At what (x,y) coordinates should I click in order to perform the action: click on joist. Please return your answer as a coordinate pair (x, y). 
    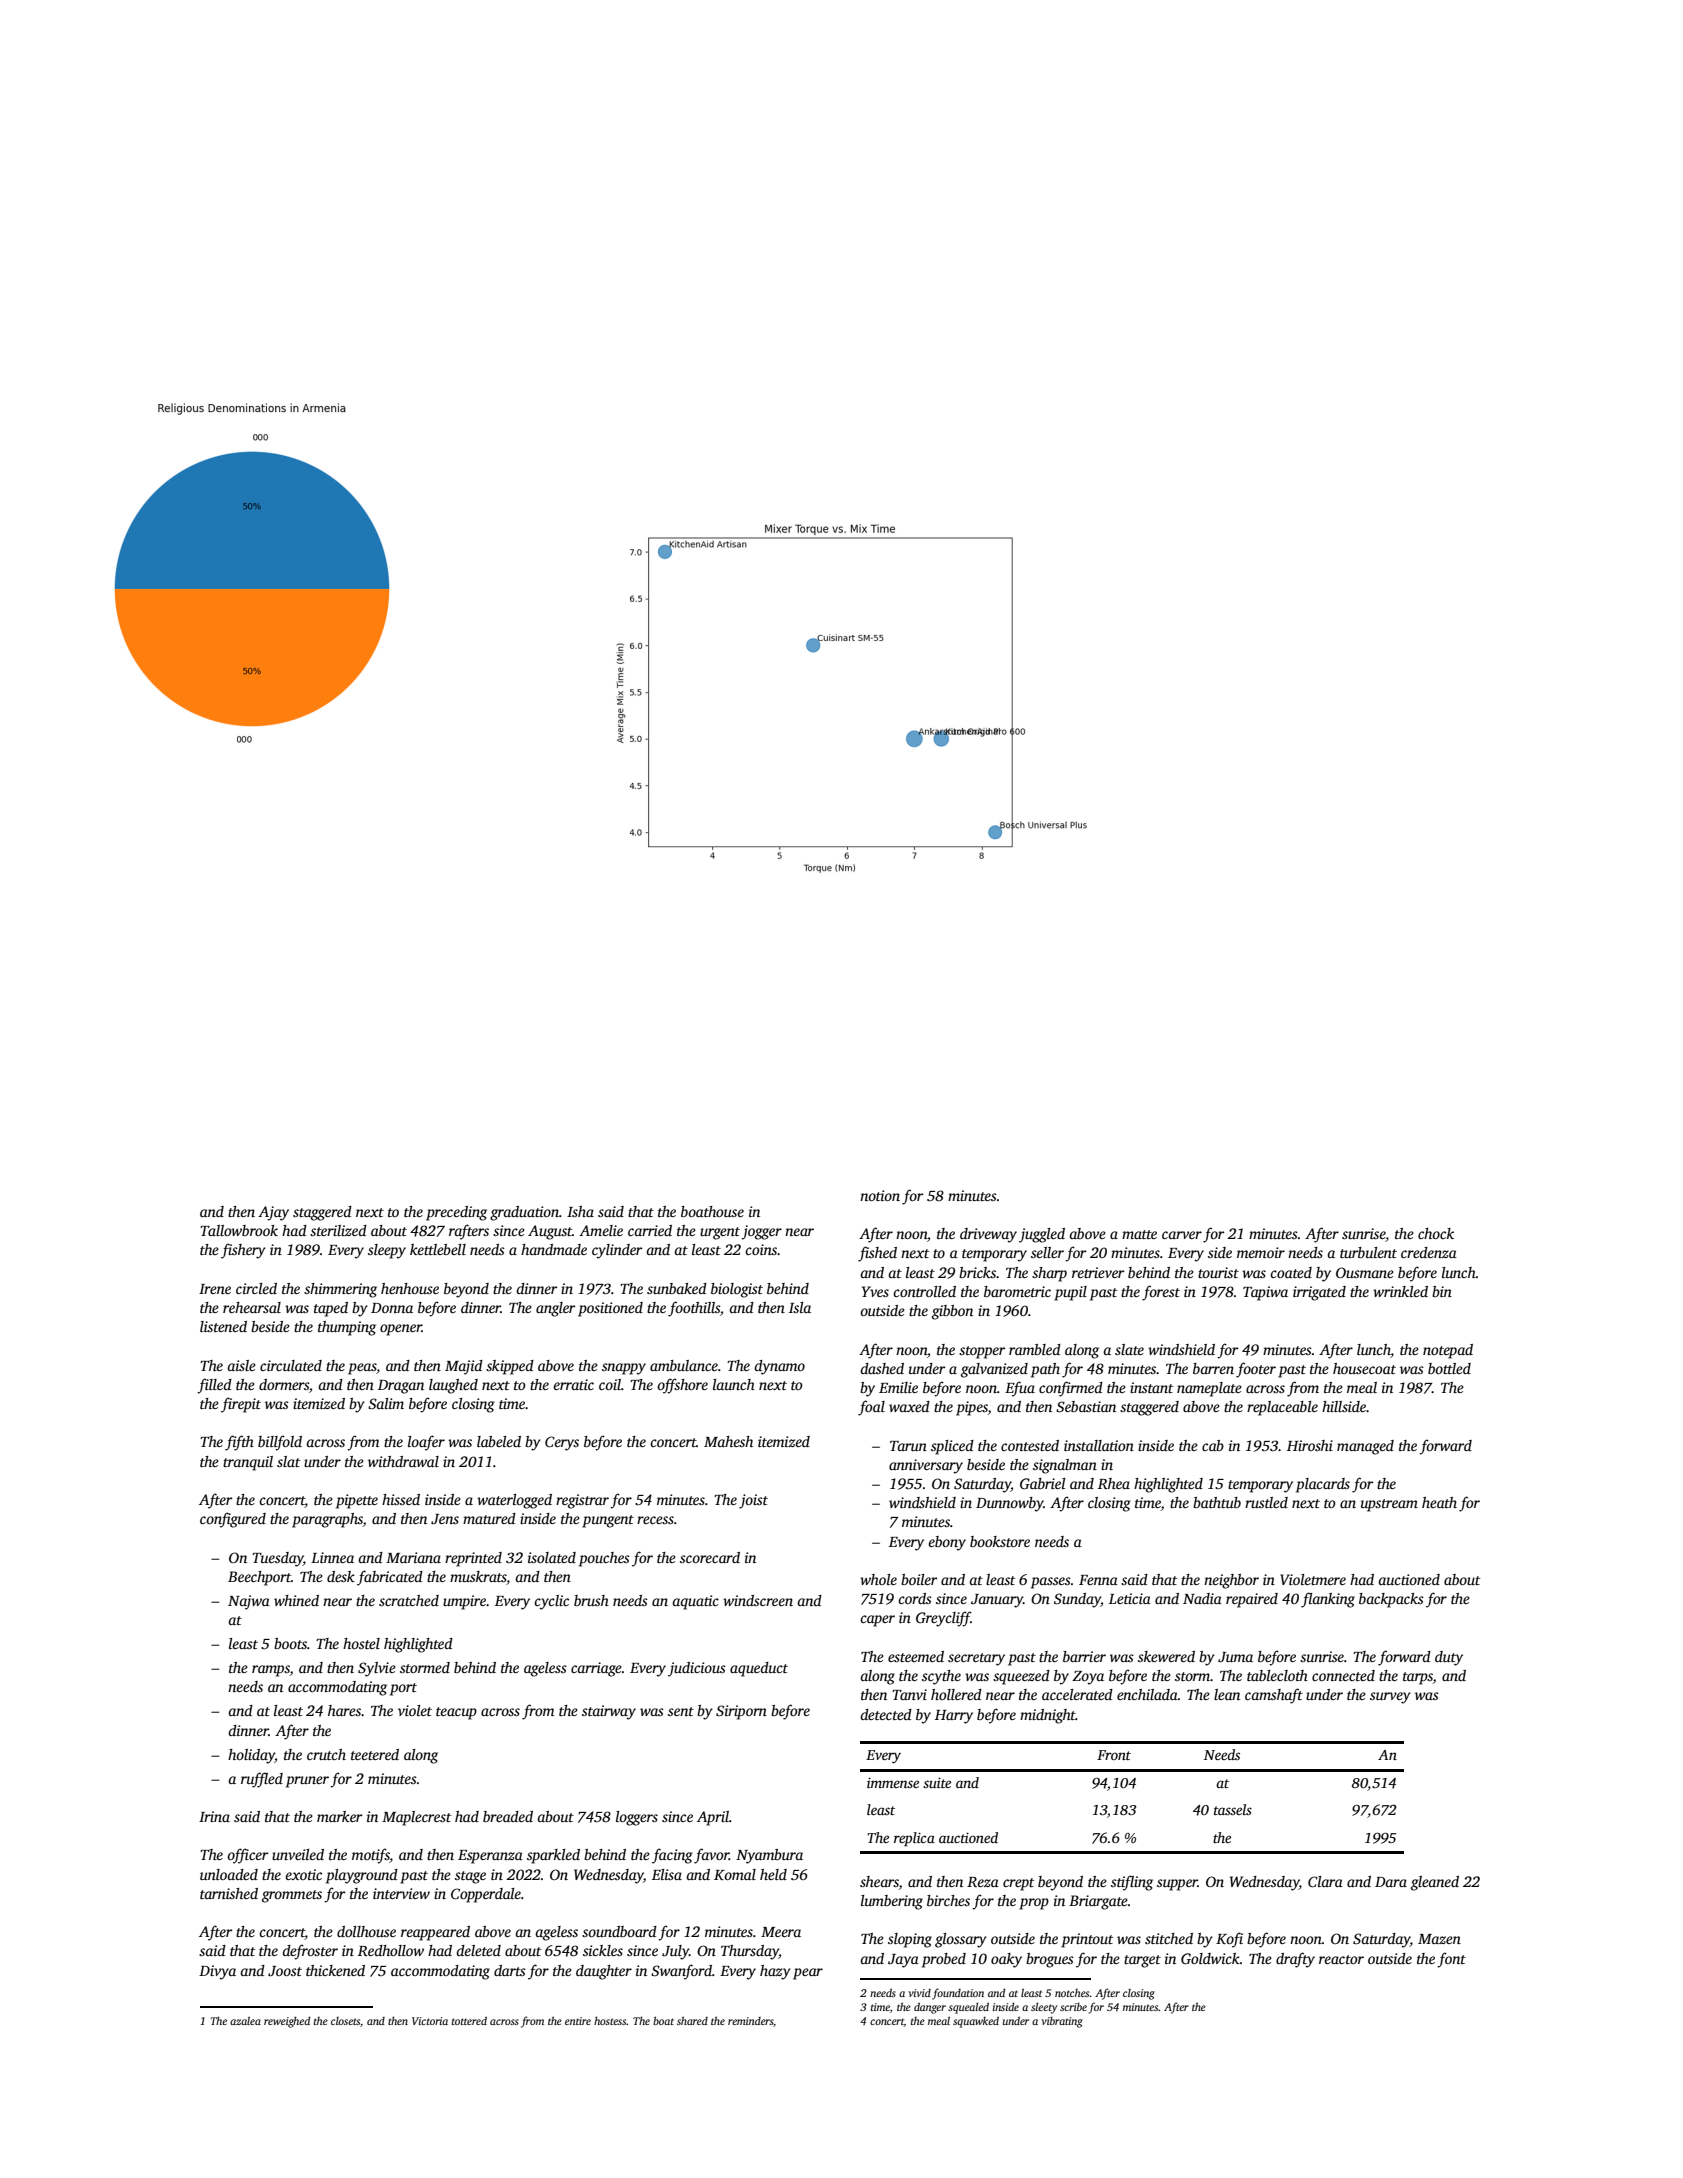
    Looking at the image, I should click on (753, 1501).
